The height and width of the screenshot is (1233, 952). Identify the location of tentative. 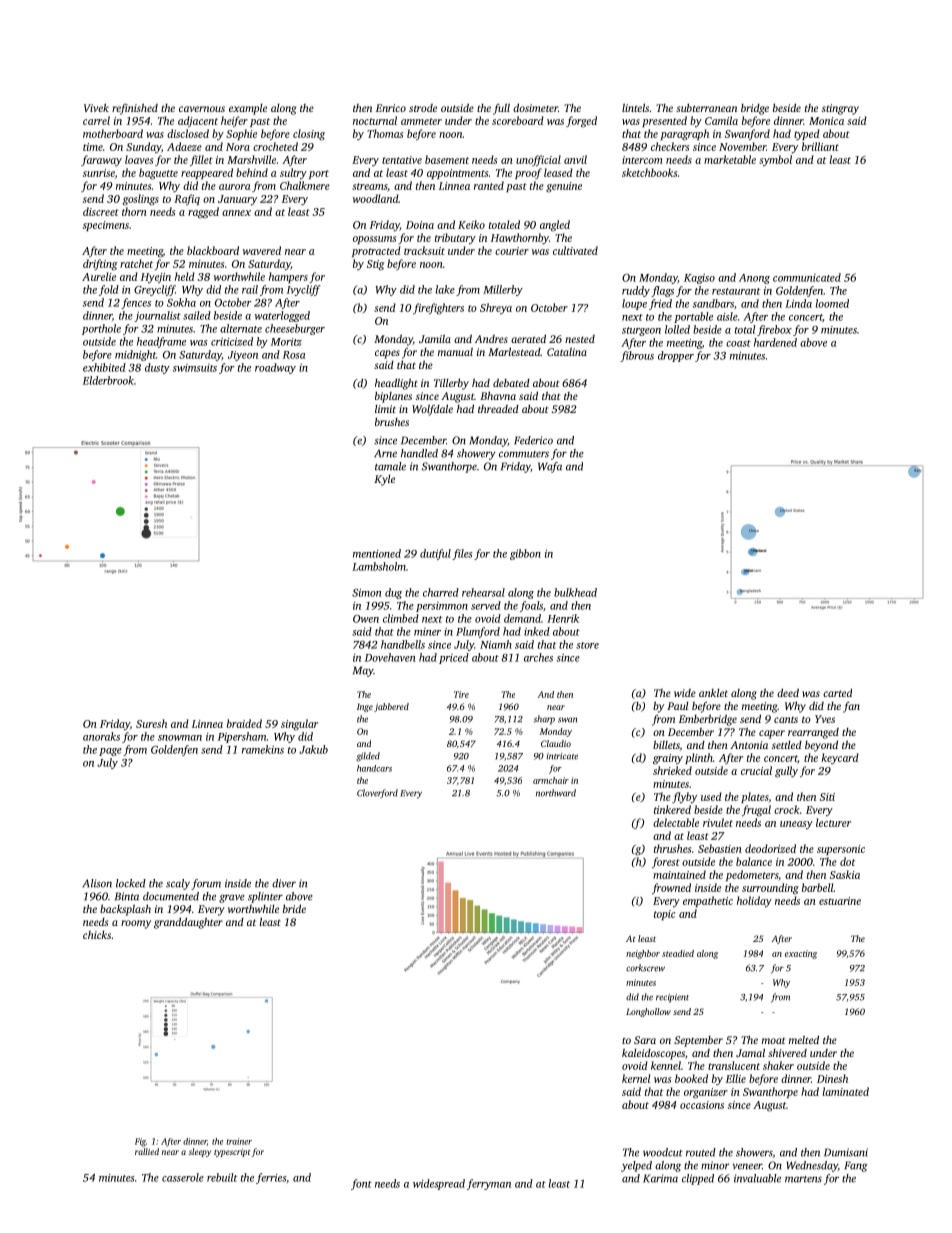
(402, 160).
